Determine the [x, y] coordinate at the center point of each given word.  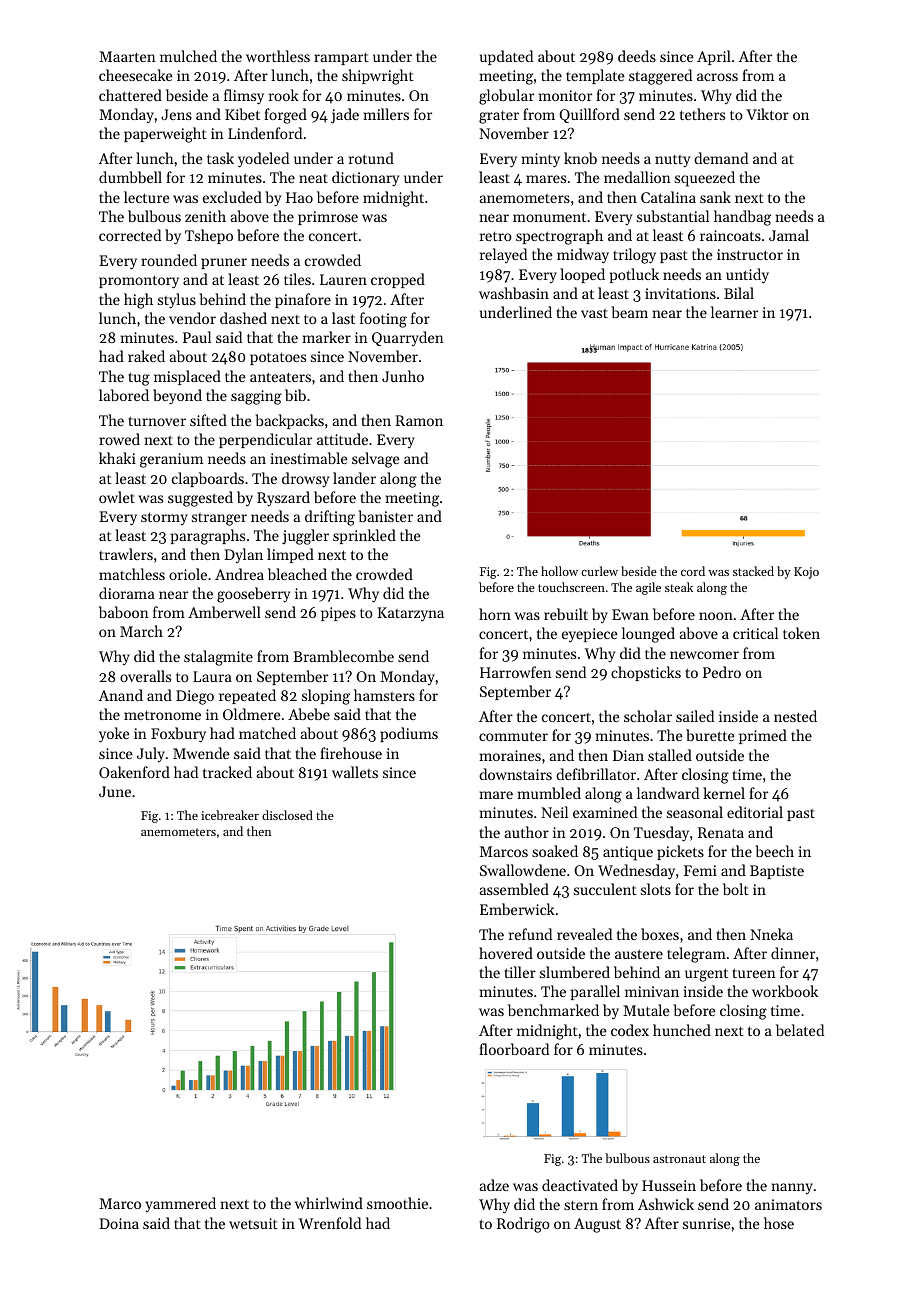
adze [494, 1185]
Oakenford [134, 772]
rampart [341, 59]
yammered [180, 1204]
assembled [514, 889]
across [717, 77]
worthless [278, 56]
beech [774, 851]
